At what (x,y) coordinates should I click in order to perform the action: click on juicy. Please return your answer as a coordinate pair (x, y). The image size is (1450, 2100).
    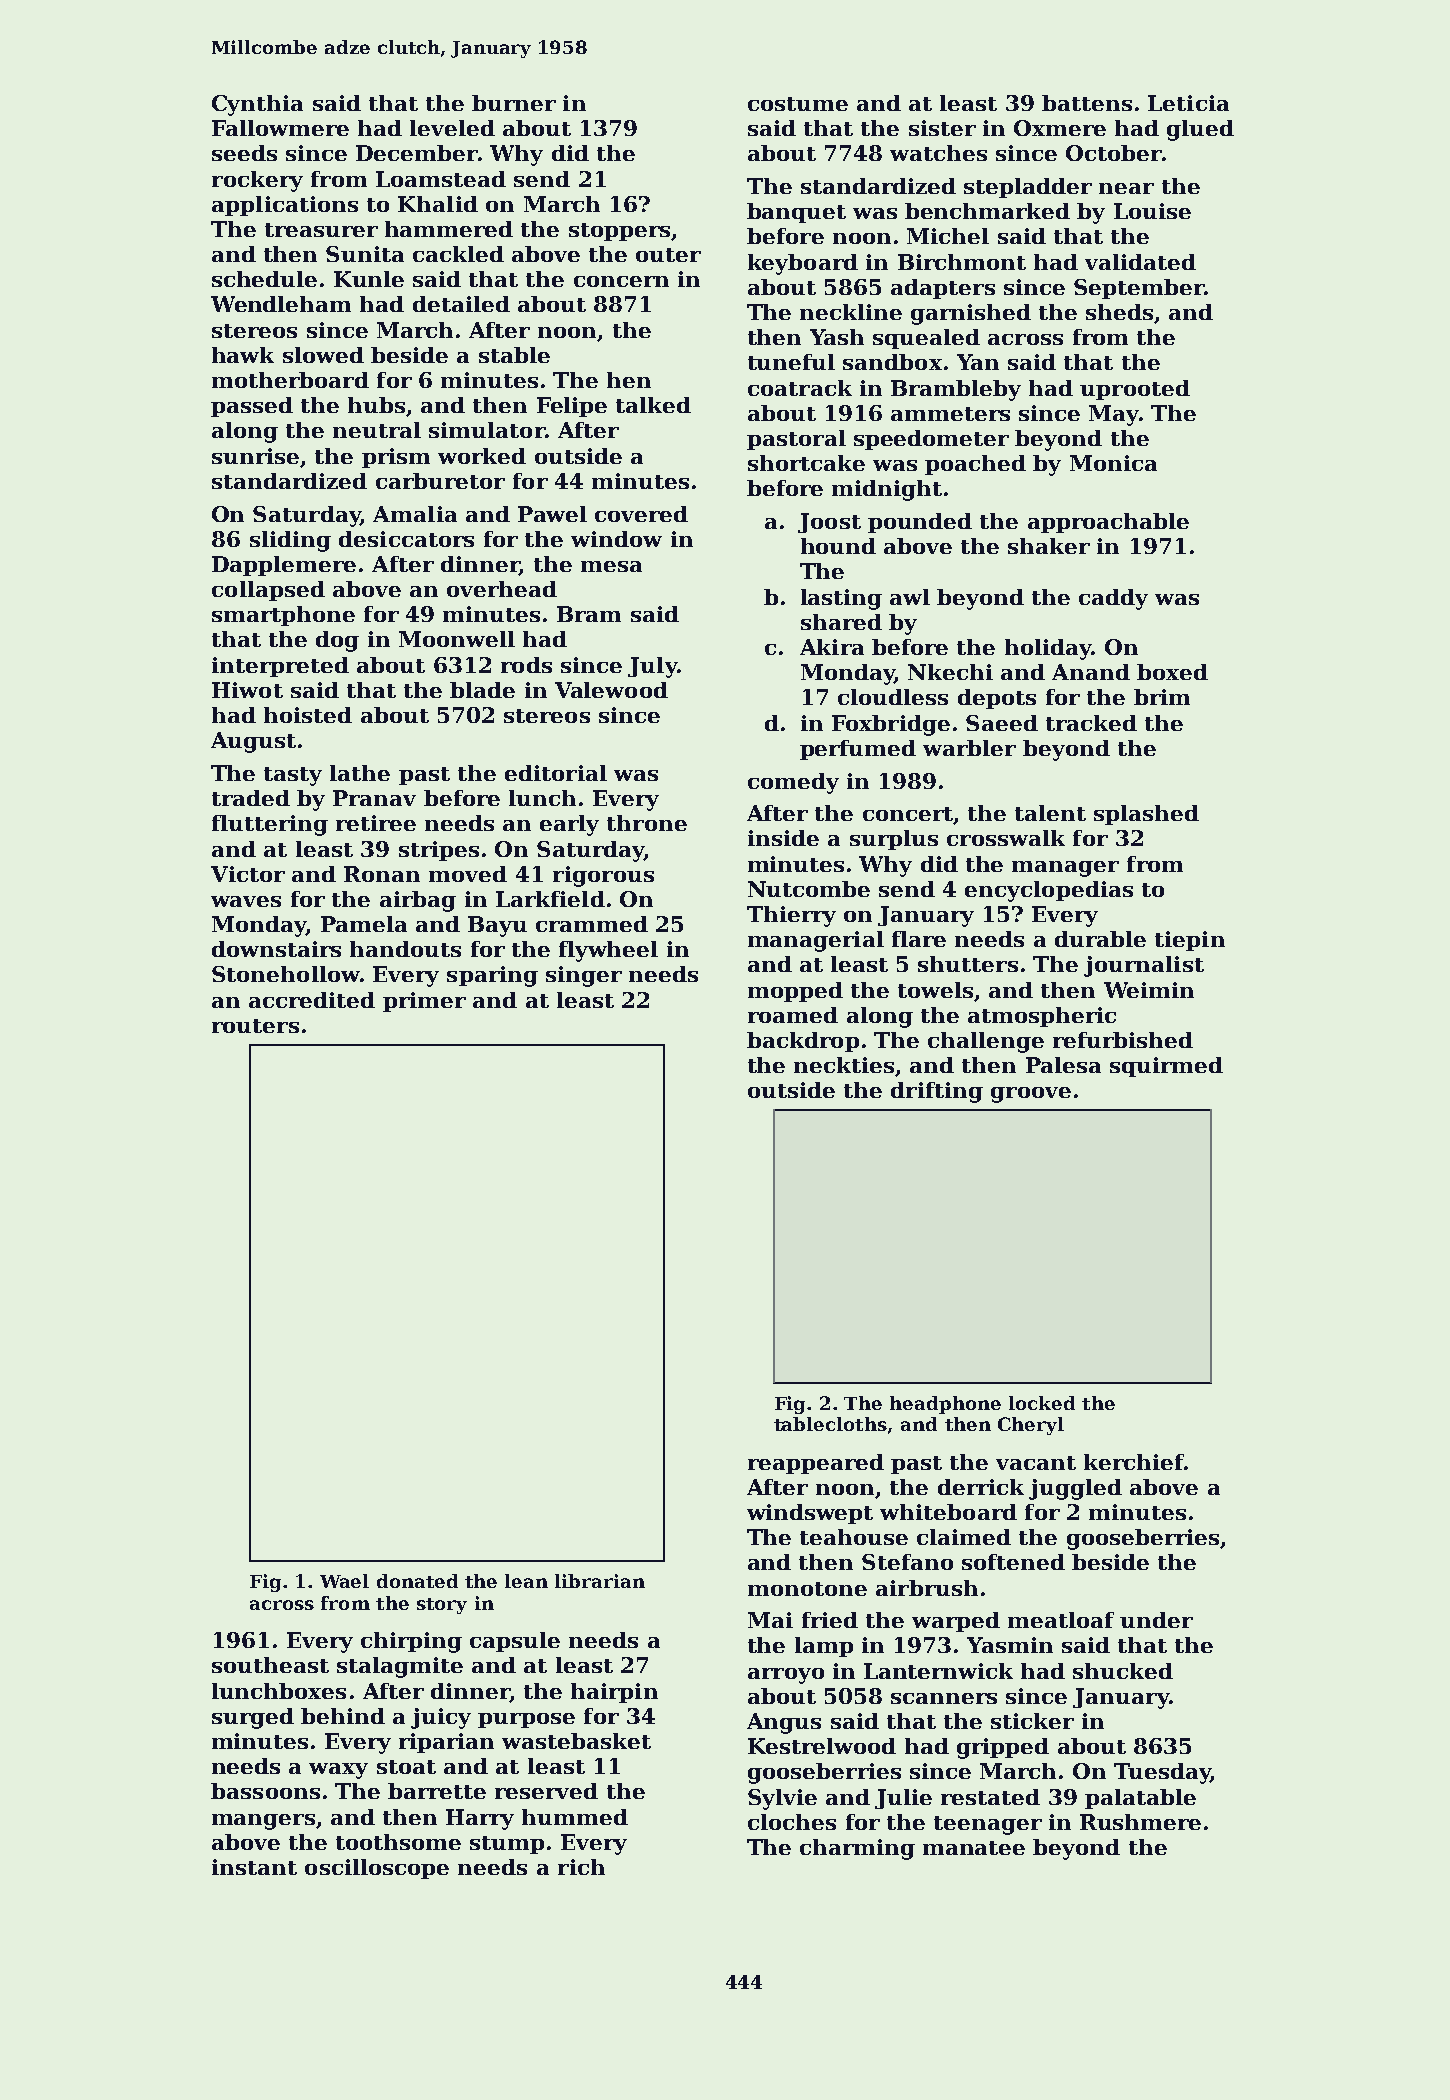
    Looking at the image, I should click on (441, 1718).
